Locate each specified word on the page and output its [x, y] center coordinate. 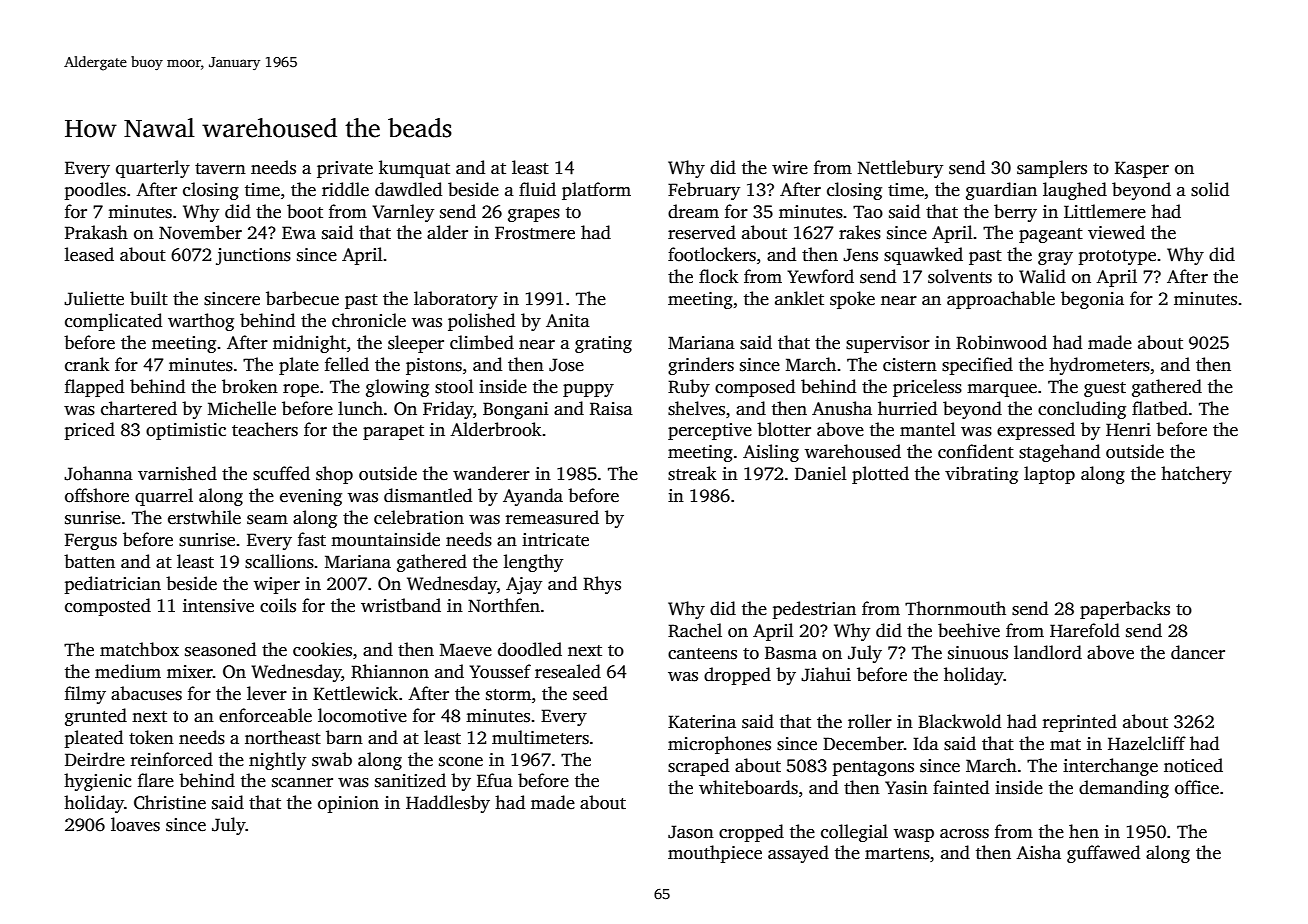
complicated [113, 322]
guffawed [1103, 854]
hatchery [1196, 475]
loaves [135, 824]
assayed [798, 854]
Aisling [771, 453]
